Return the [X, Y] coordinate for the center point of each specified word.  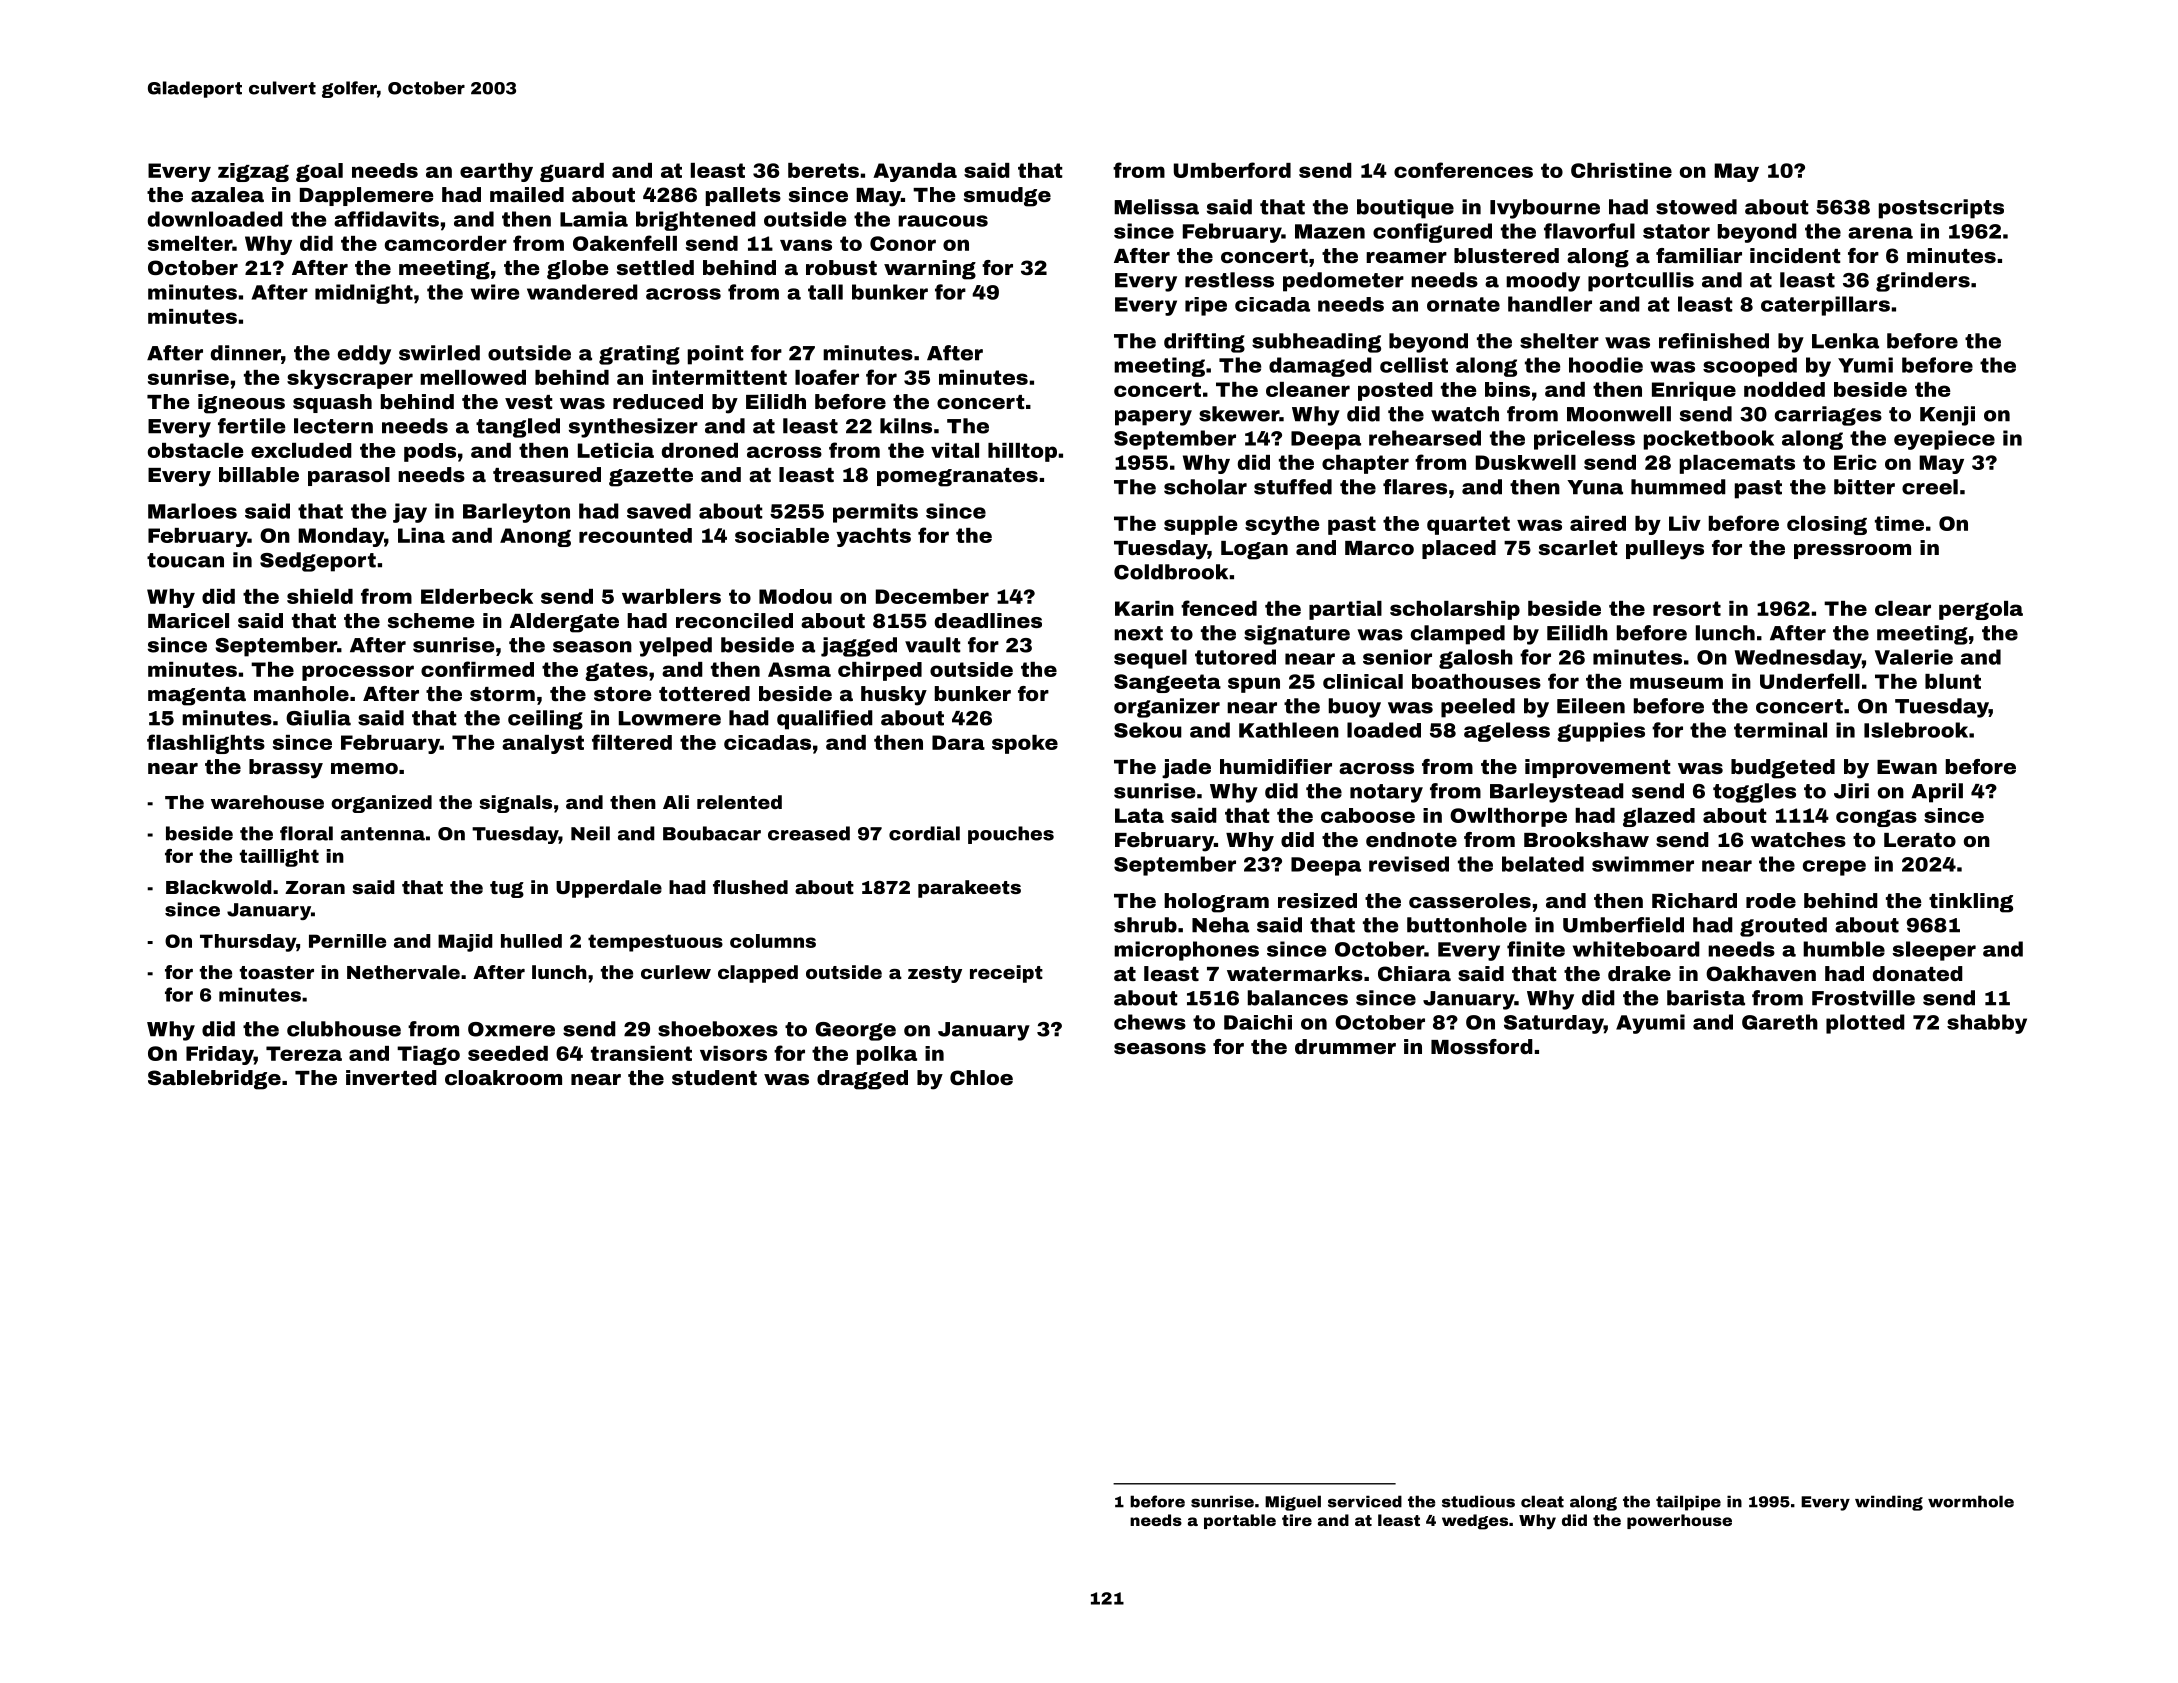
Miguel [1293, 1503]
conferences [1463, 170]
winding [1889, 1503]
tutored [1235, 657]
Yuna [1595, 487]
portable [1240, 1521]
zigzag [253, 172]
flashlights [206, 744]
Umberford [1232, 170]
